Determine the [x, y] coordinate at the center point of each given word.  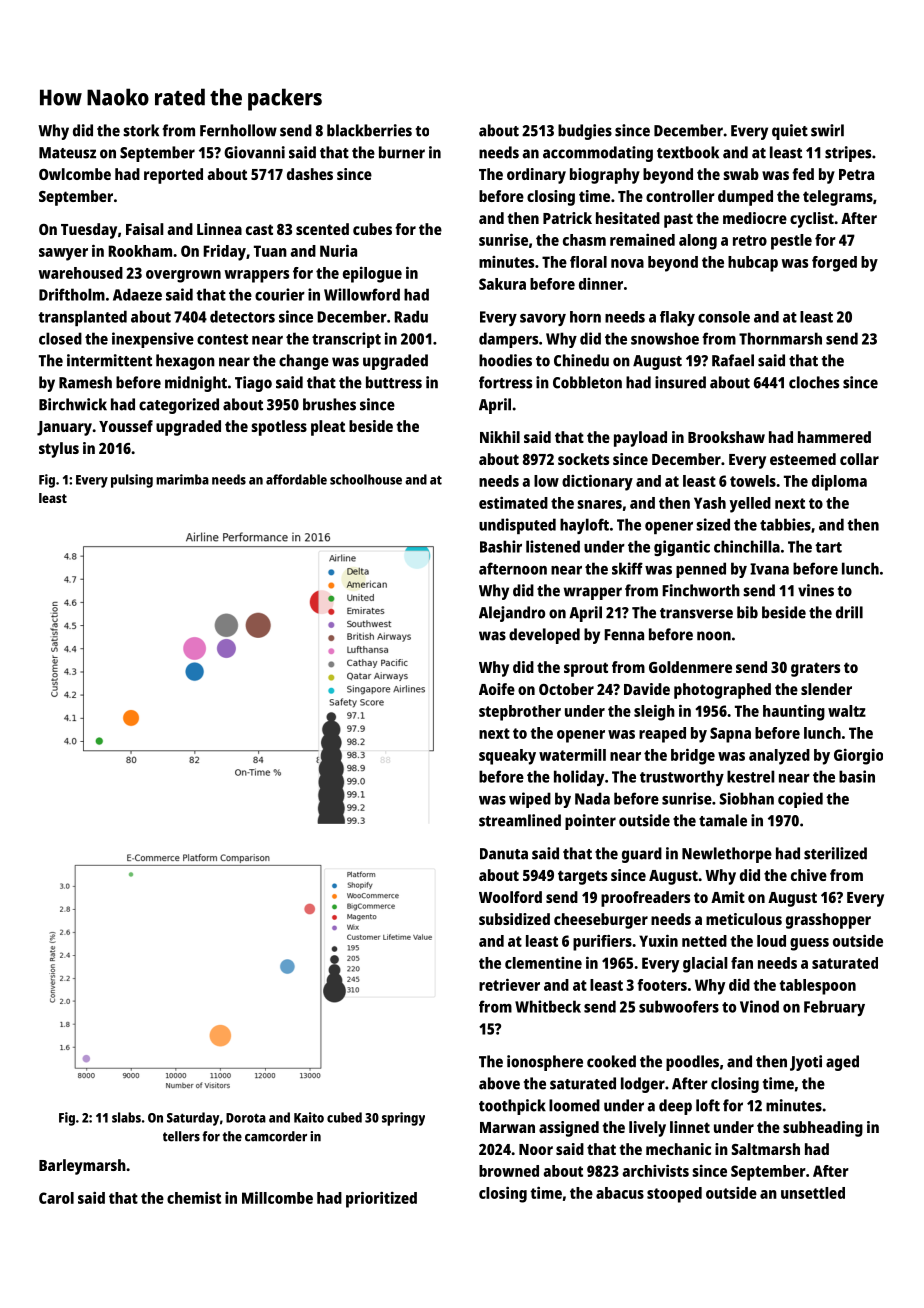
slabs [126, 1117]
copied [800, 800]
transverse [696, 613]
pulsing [132, 481]
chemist [194, 1197]
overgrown [183, 276]
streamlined [520, 820]
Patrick [567, 218]
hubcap [753, 264]
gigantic [682, 548]
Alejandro [512, 614]
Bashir [501, 546]
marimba [182, 479]
